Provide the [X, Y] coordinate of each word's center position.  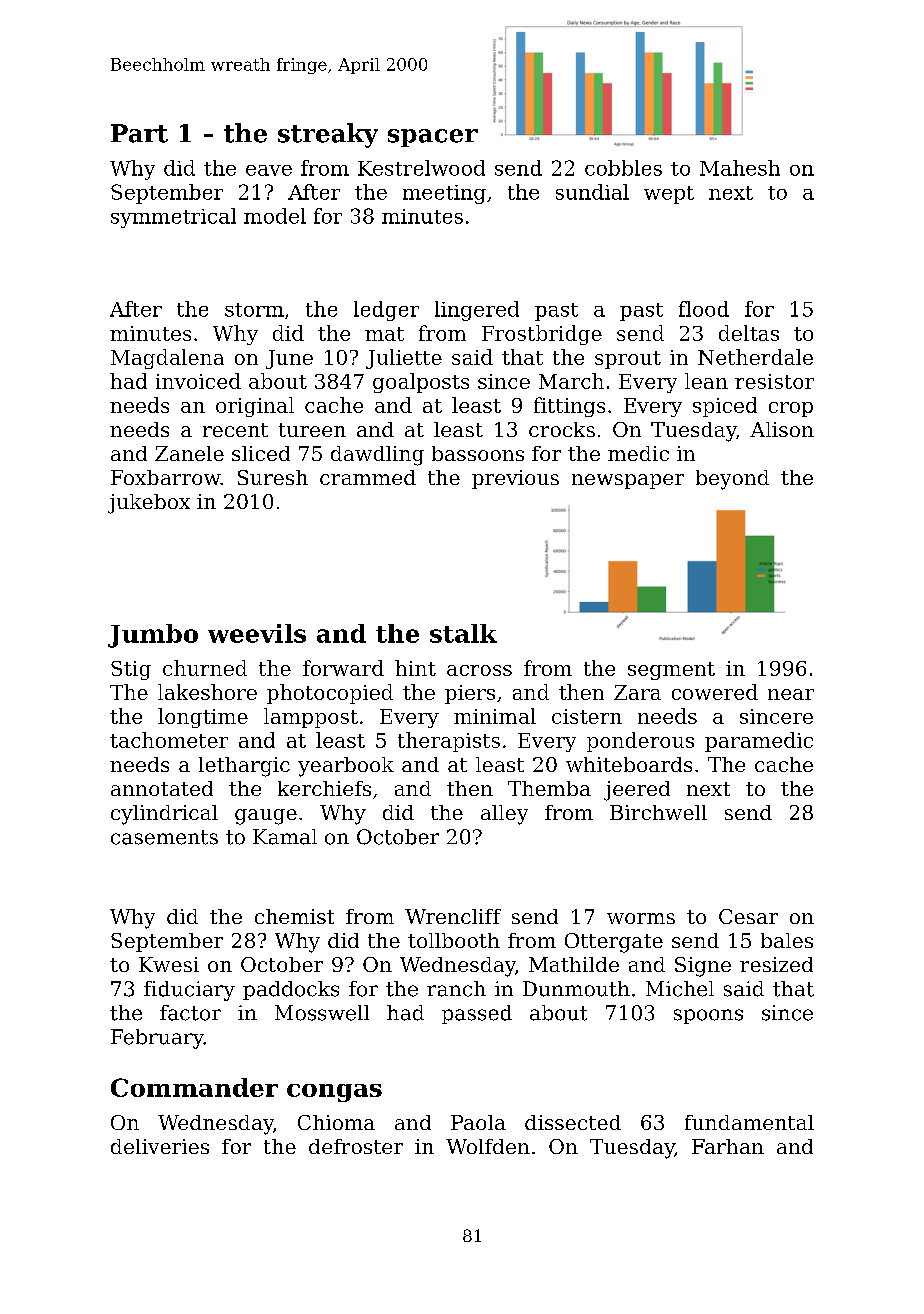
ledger [386, 311]
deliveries [160, 1146]
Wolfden [488, 1146]
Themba [549, 788]
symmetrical [173, 218]
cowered [715, 692]
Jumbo [153, 636]
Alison [782, 429]
